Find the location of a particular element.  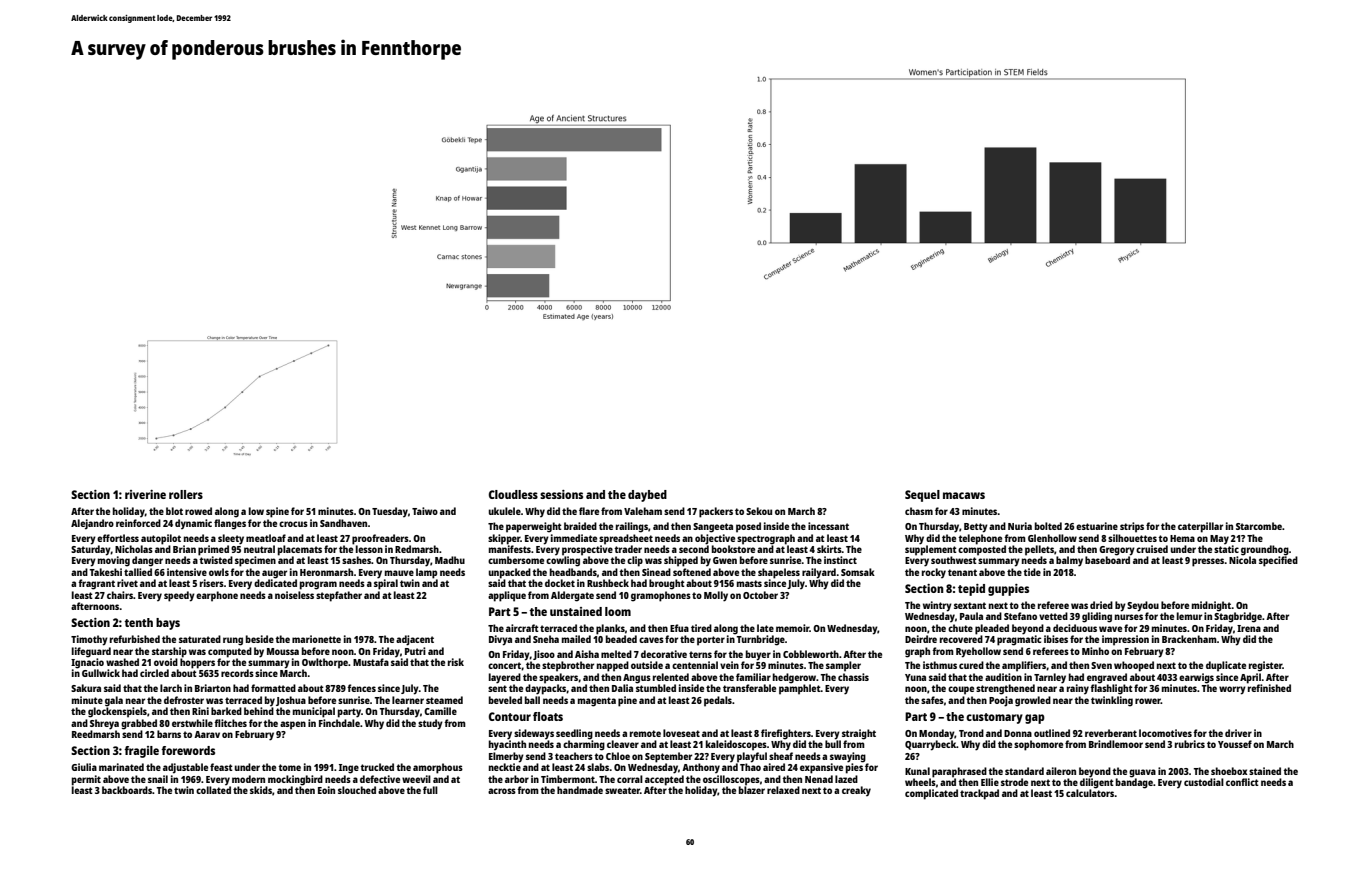

Paula is located at coordinates (971, 616).
